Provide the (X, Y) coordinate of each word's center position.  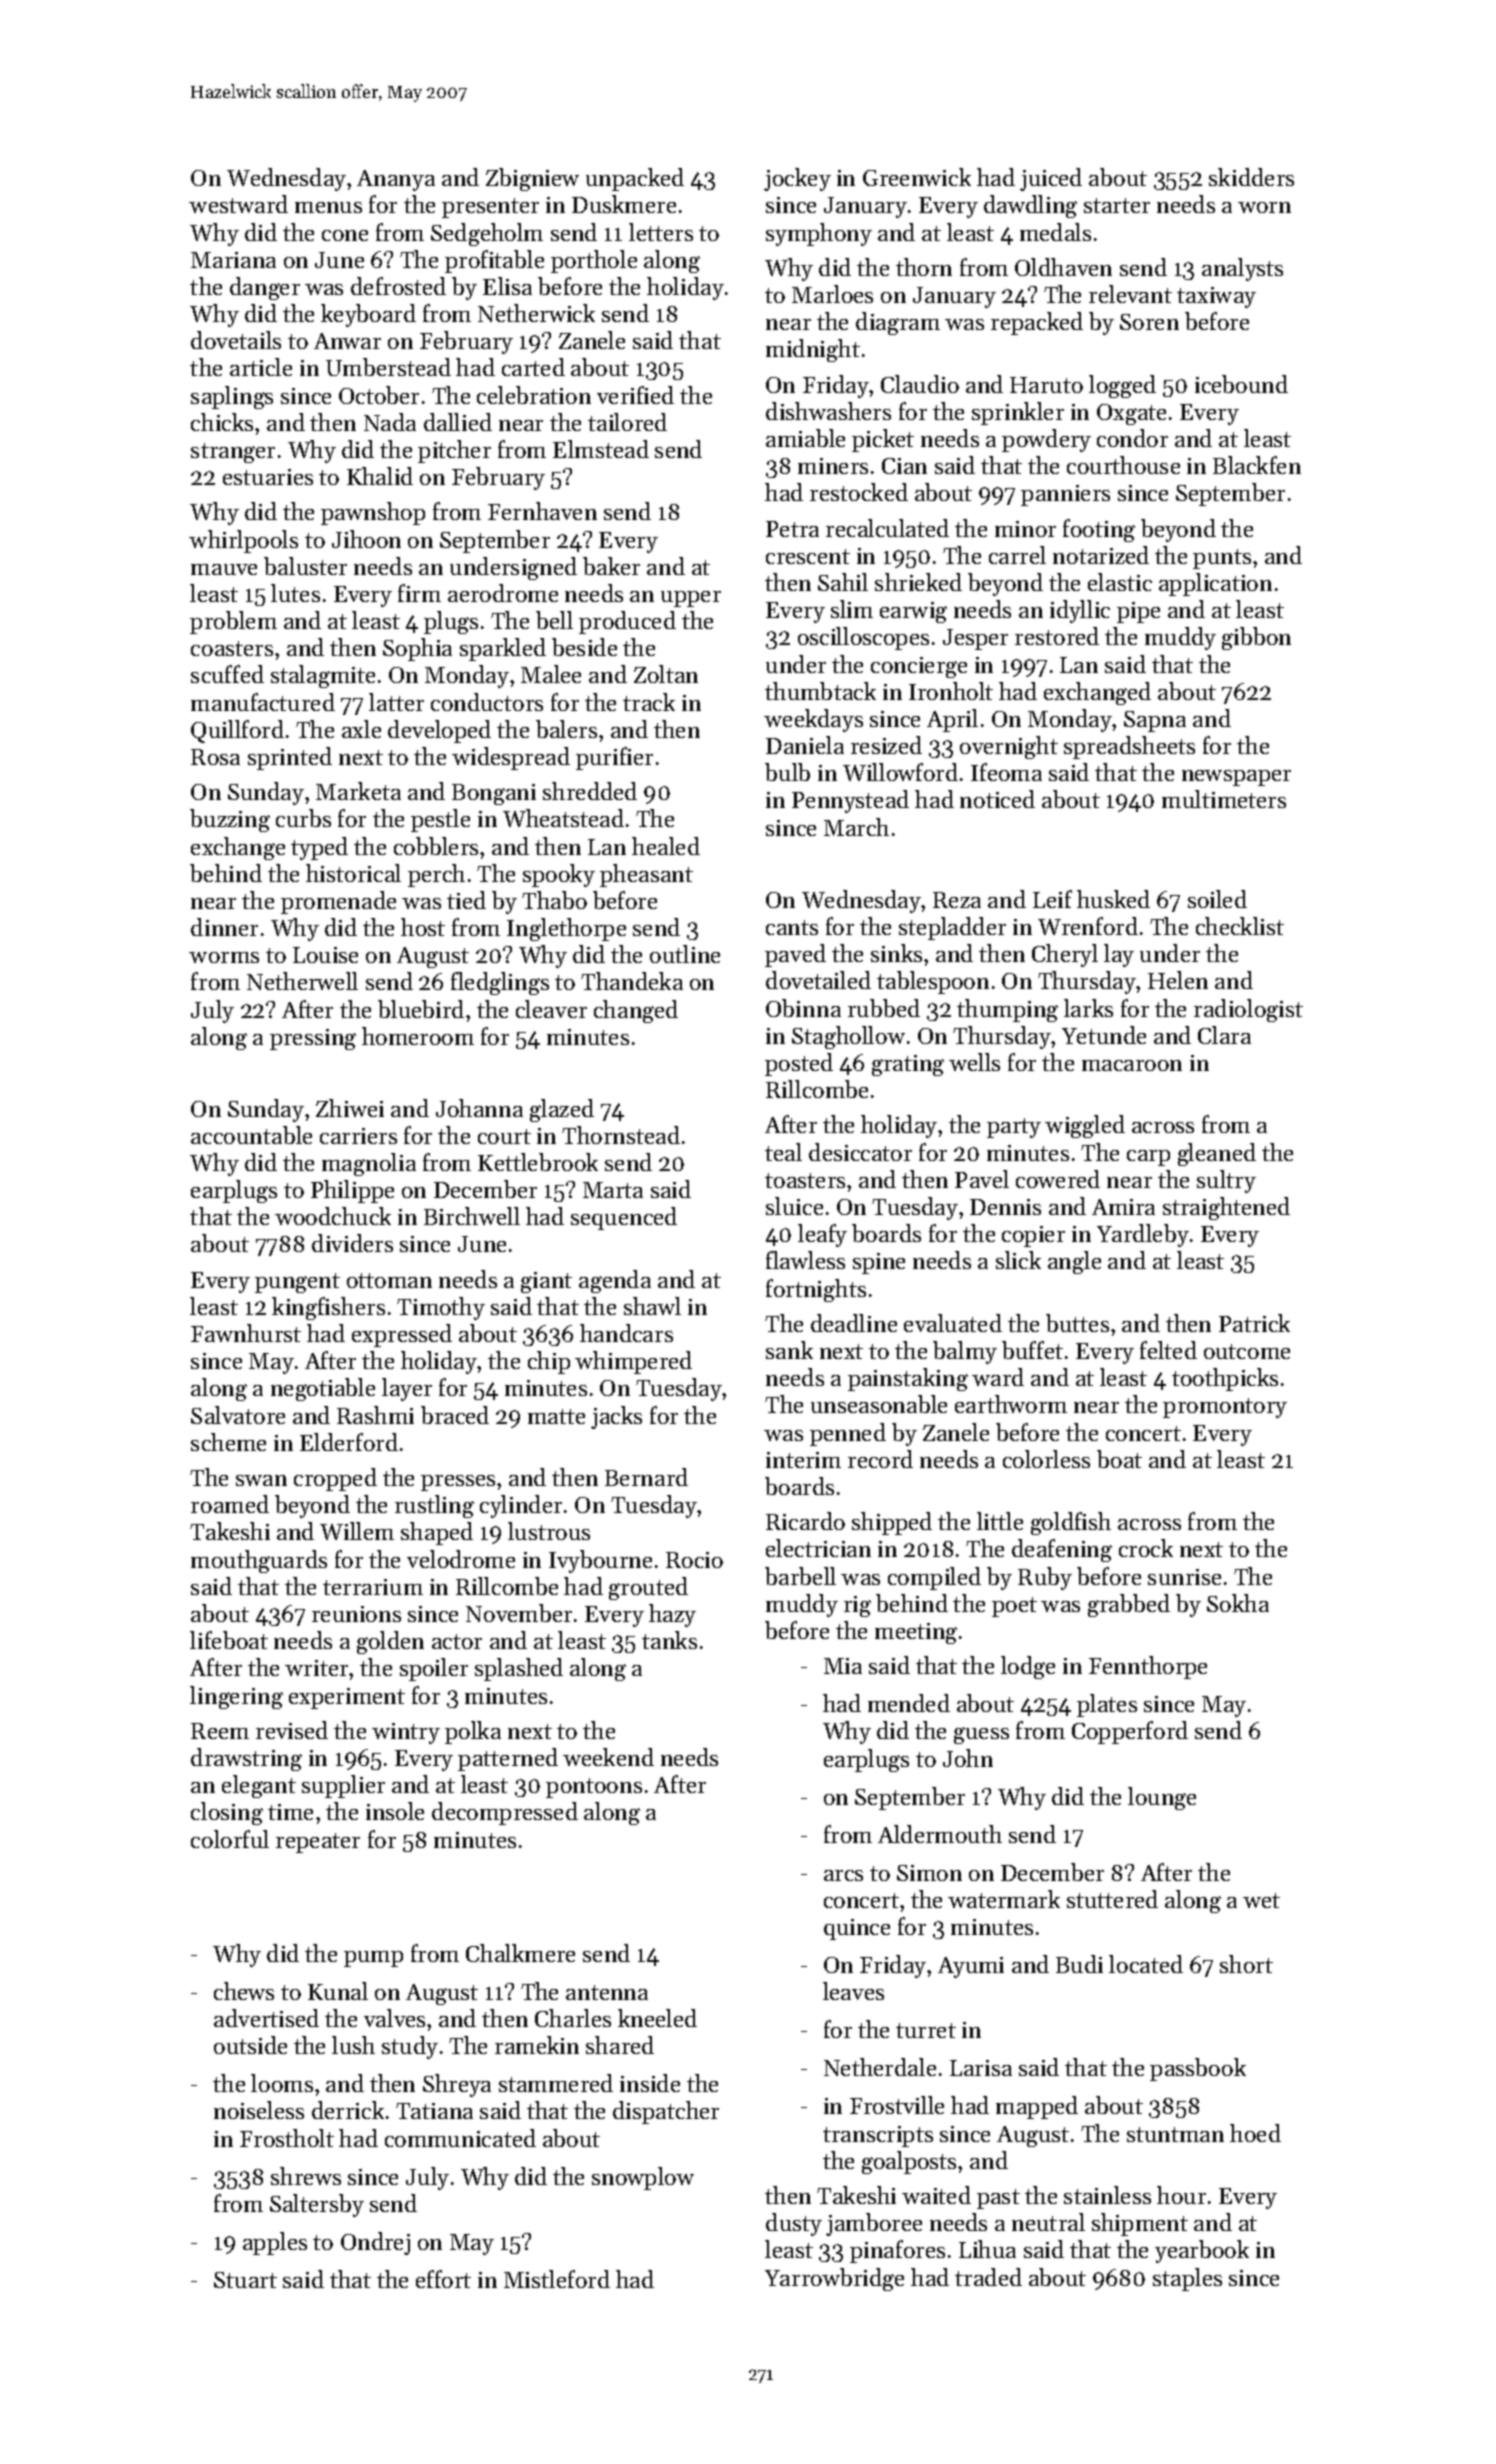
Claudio (920, 384)
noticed (997, 799)
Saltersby (317, 2205)
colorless (1046, 1459)
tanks (669, 1640)
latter (396, 702)
